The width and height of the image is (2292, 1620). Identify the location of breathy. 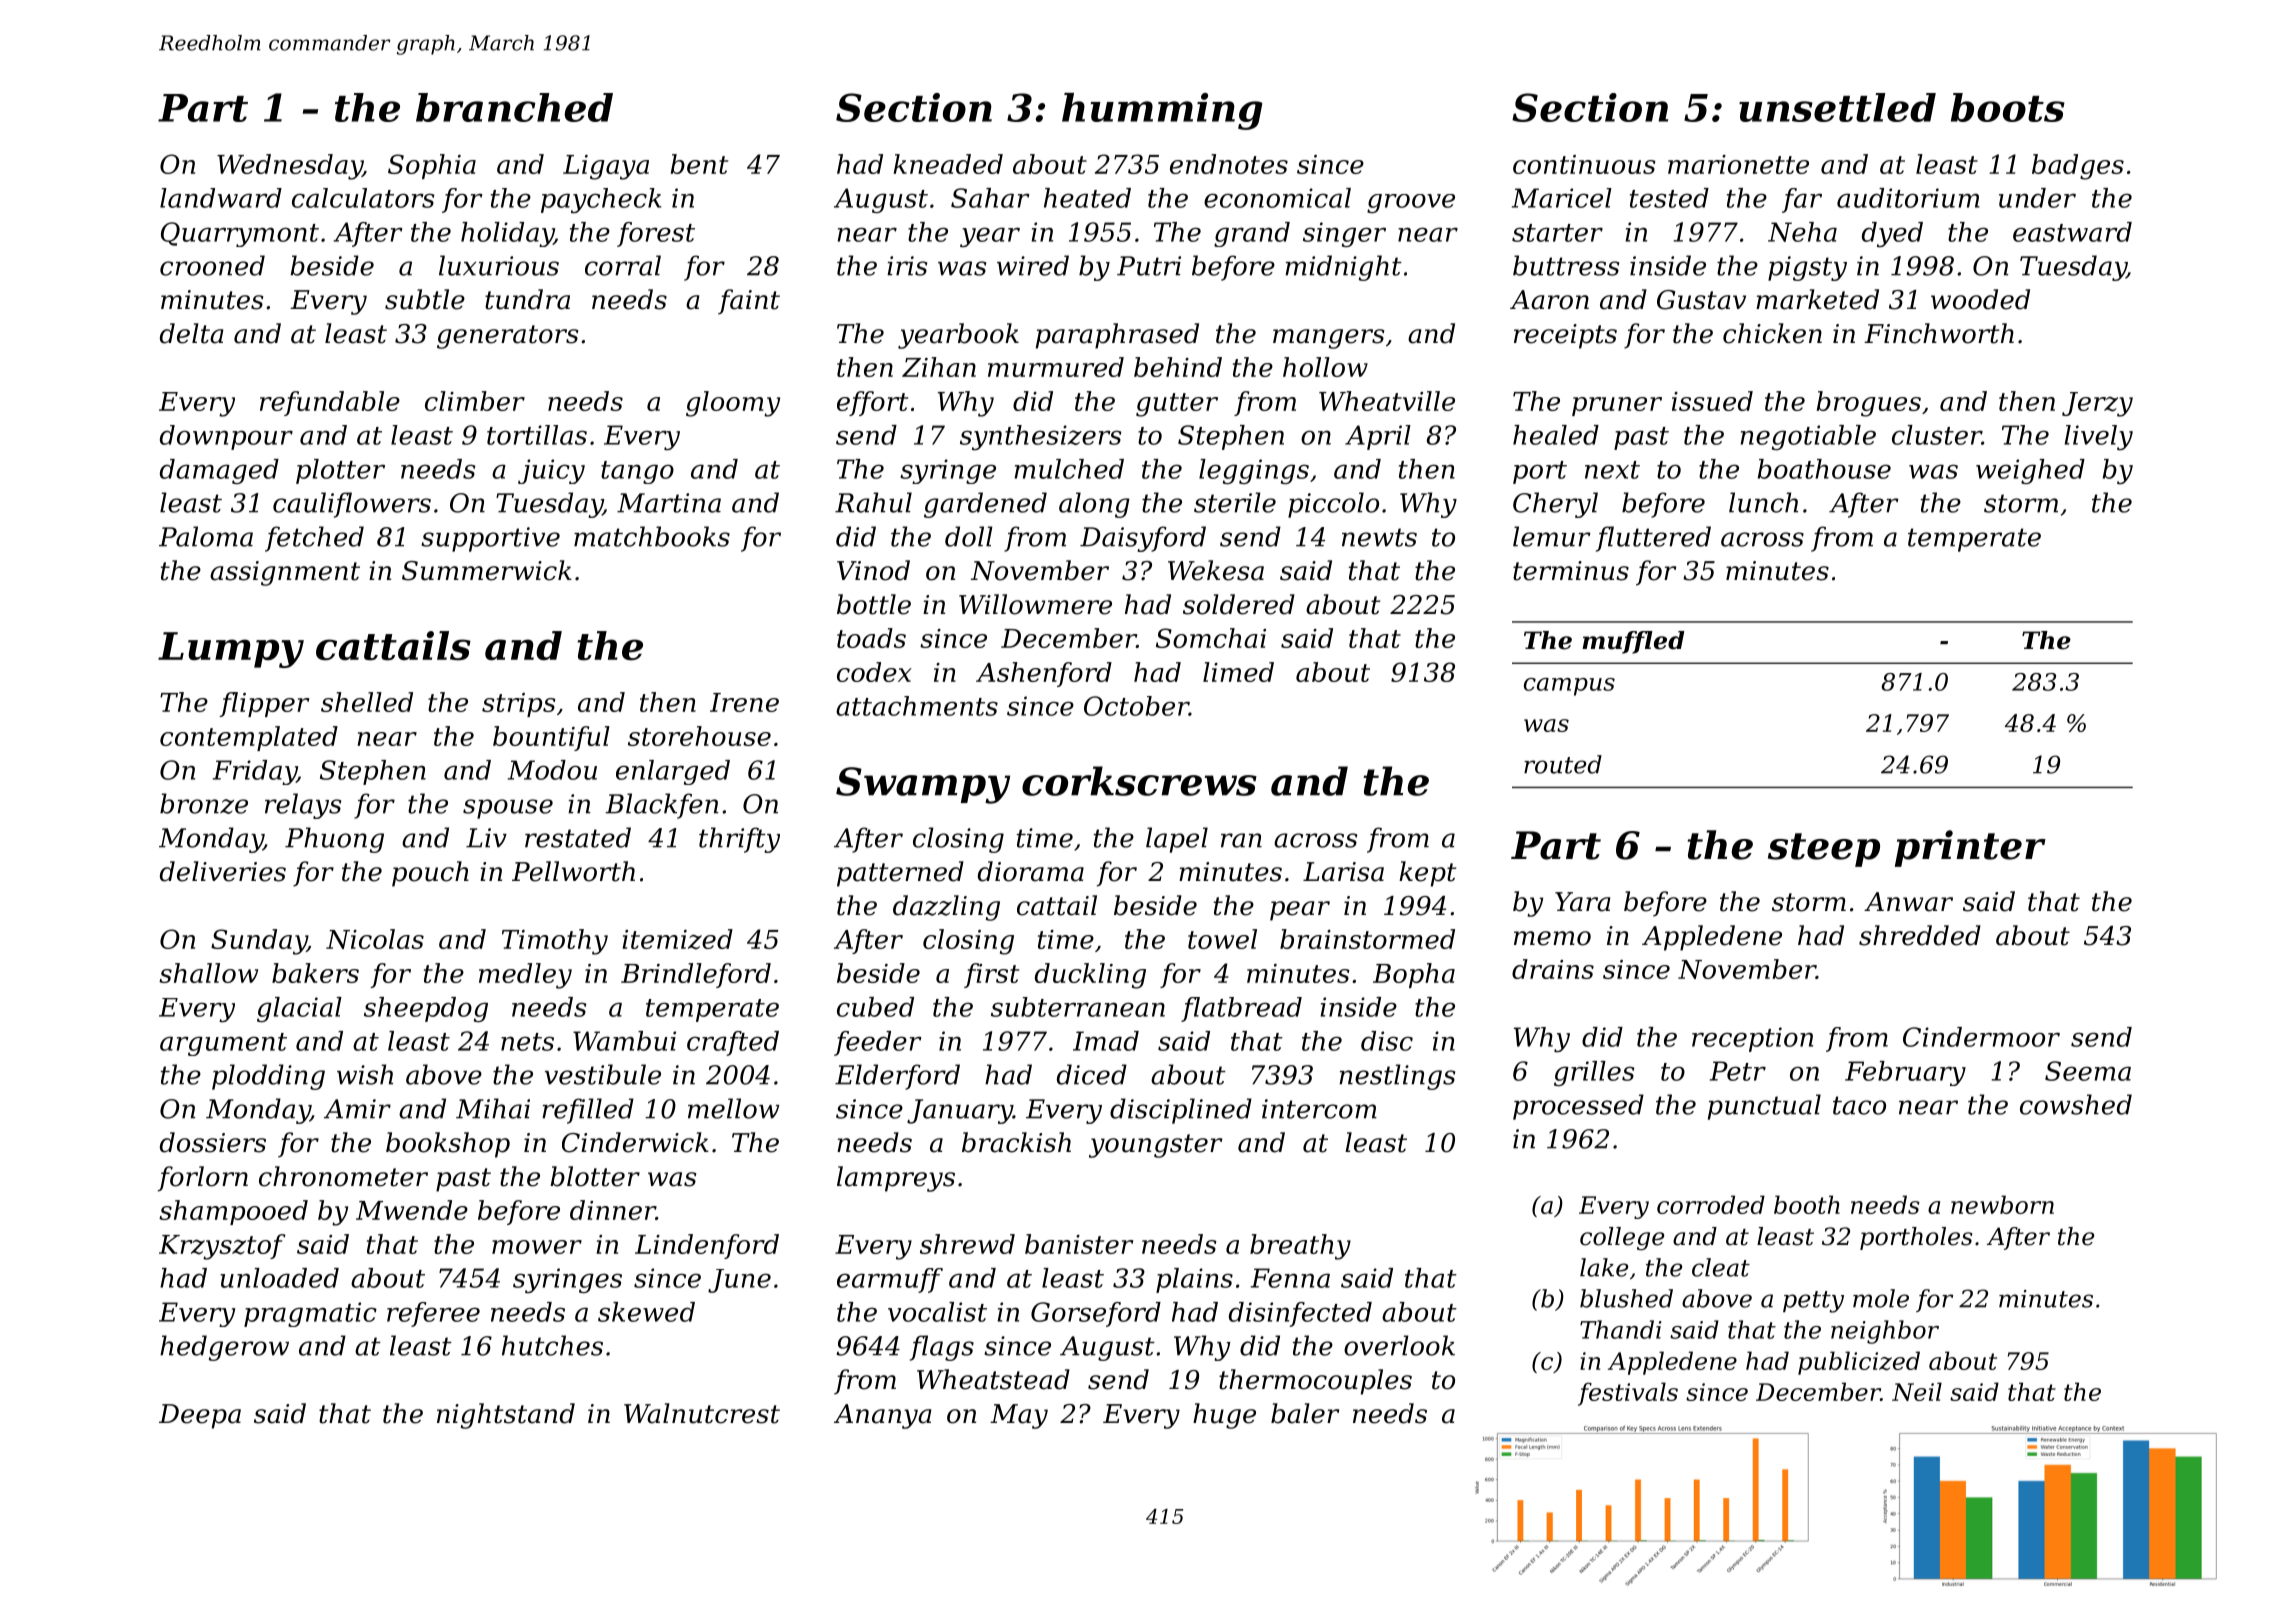
(1300, 1247).
